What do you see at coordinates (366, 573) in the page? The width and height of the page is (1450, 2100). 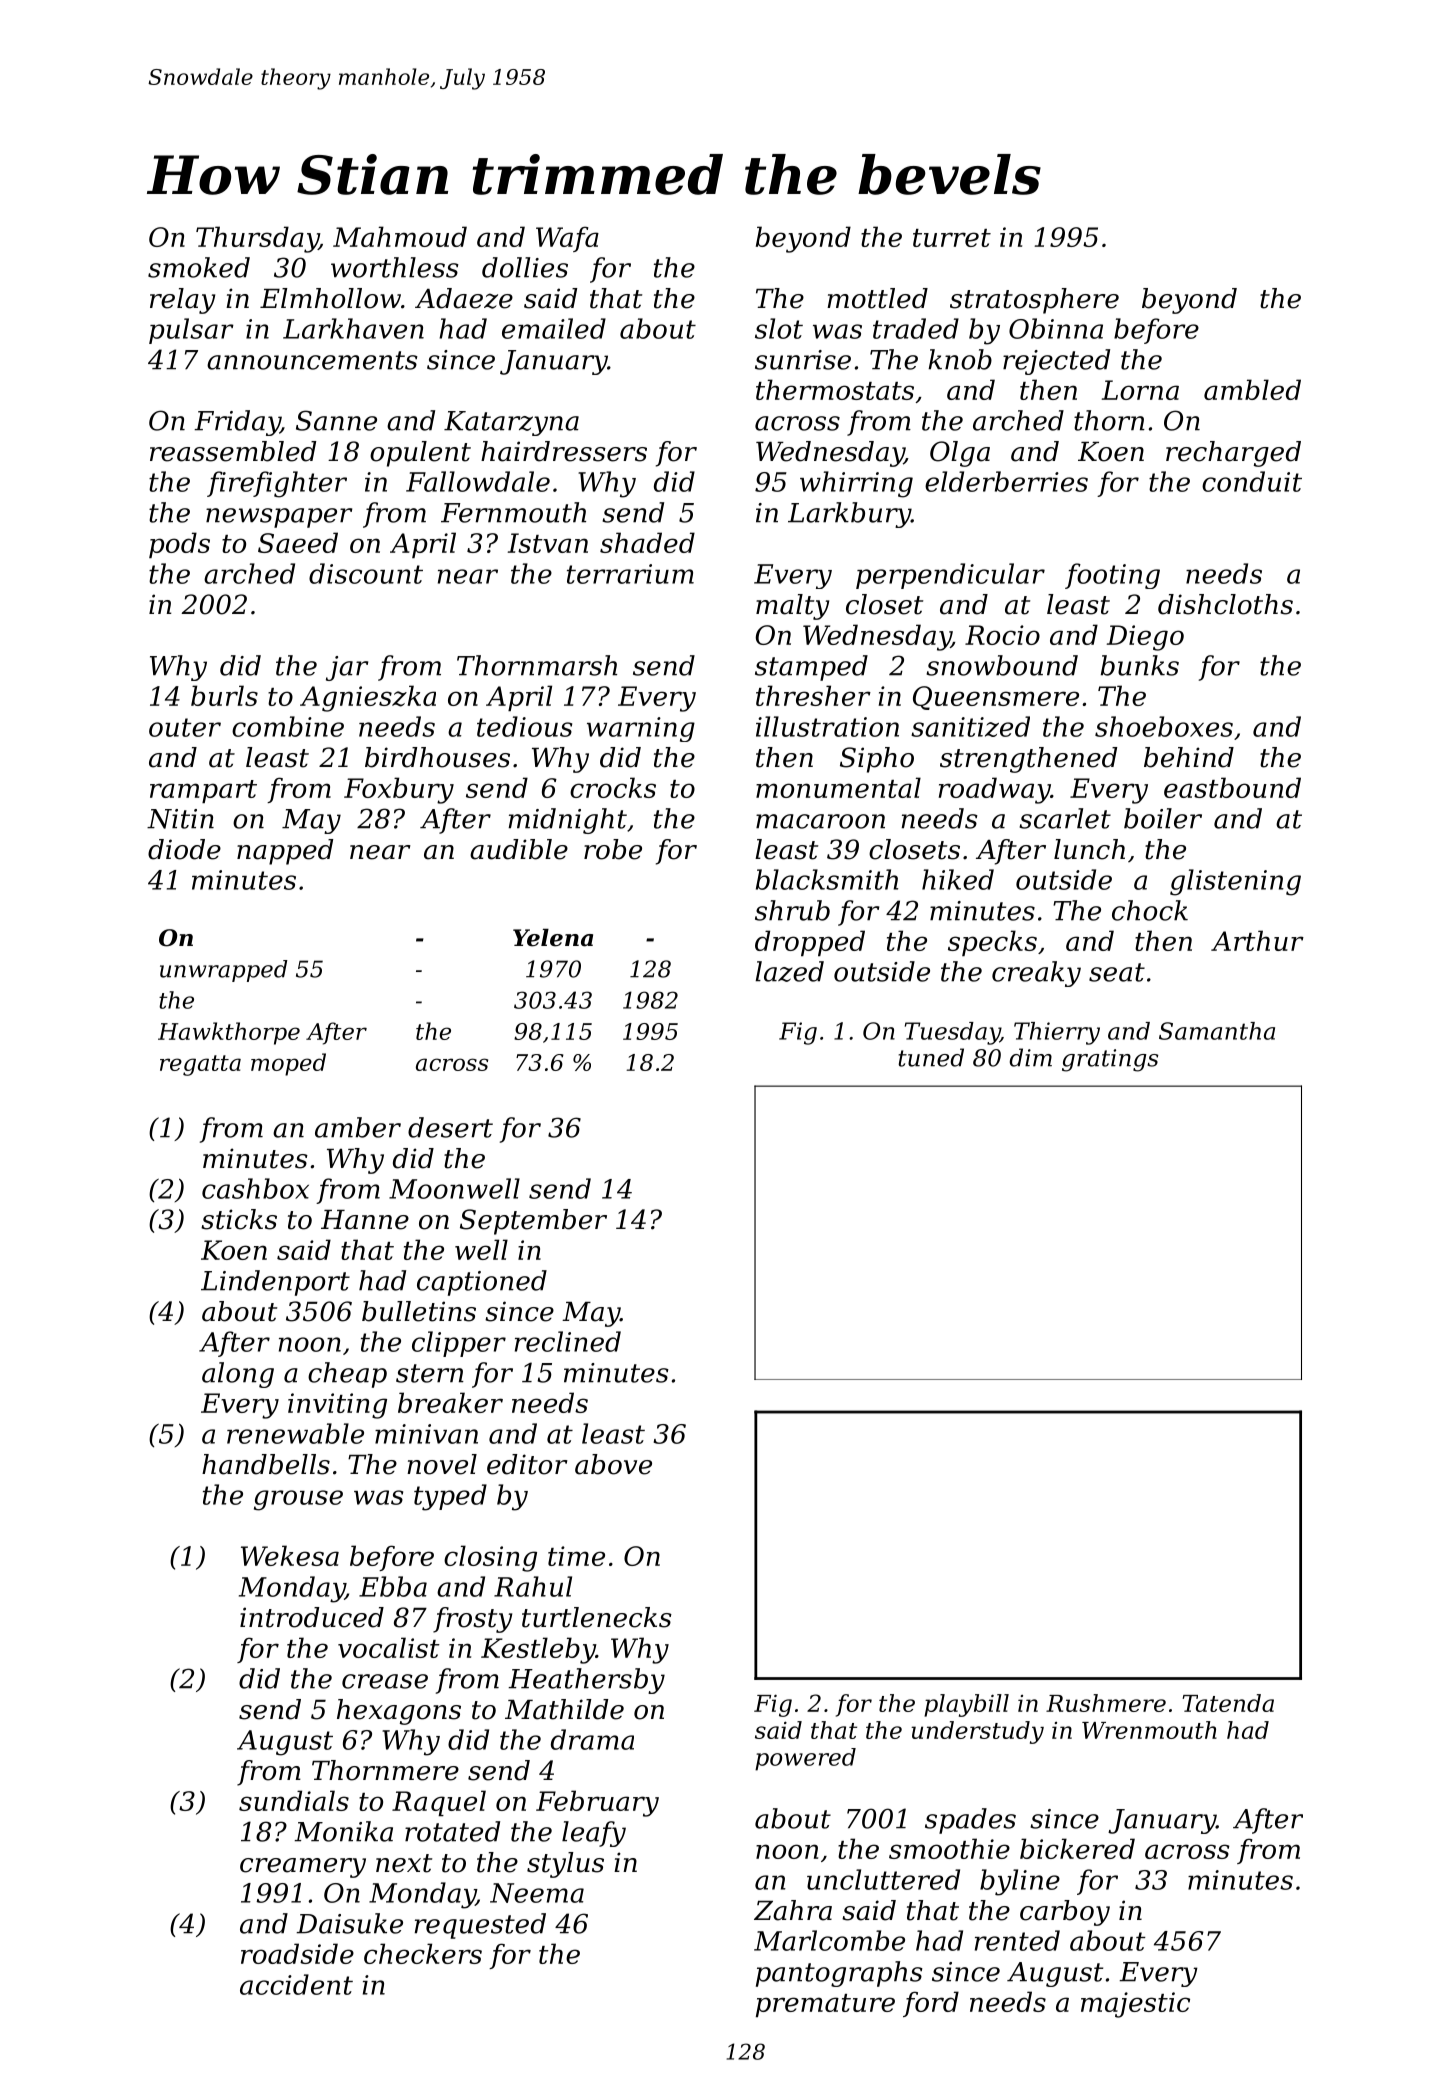 I see `discount` at bounding box center [366, 573].
